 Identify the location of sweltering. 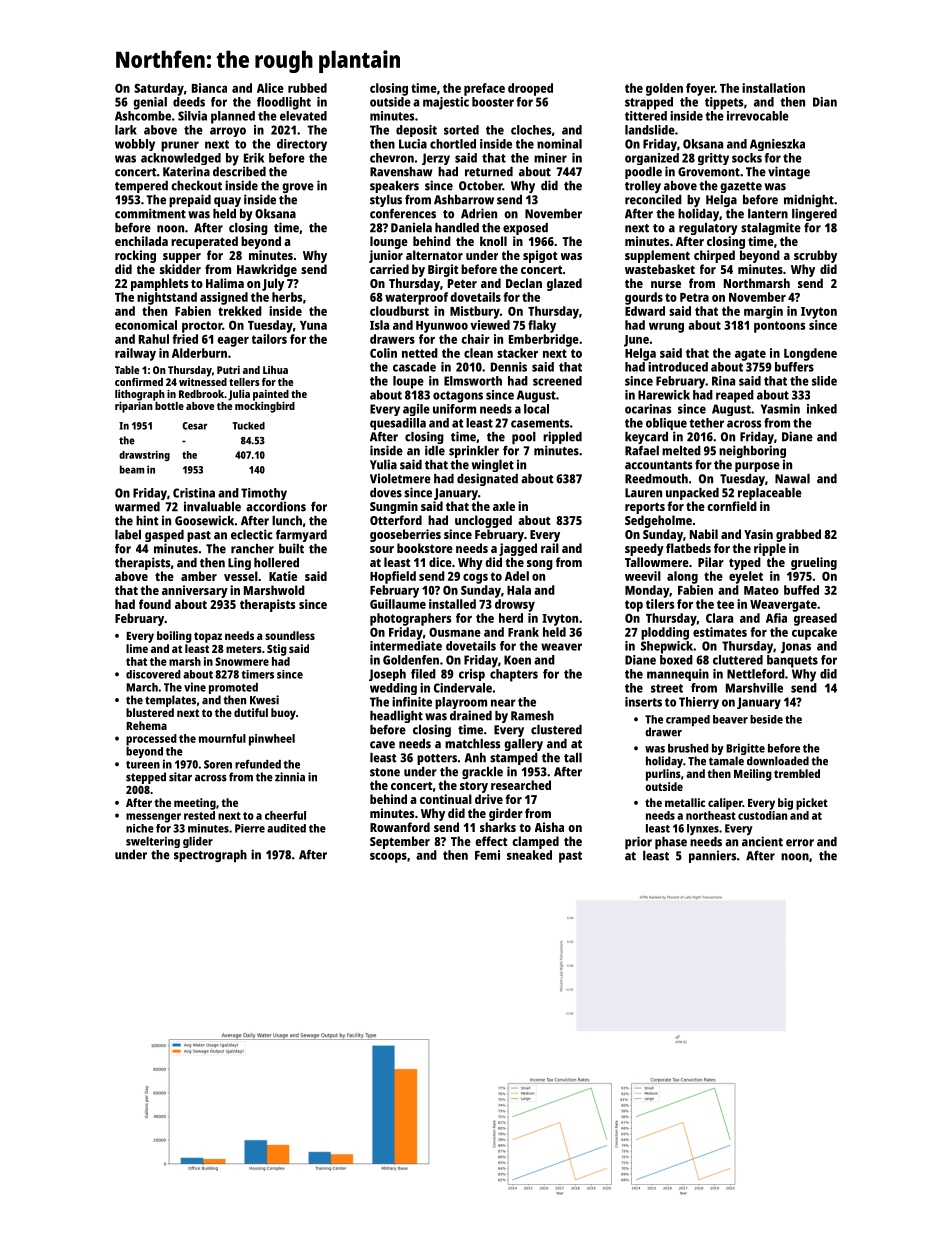
(153, 842).
